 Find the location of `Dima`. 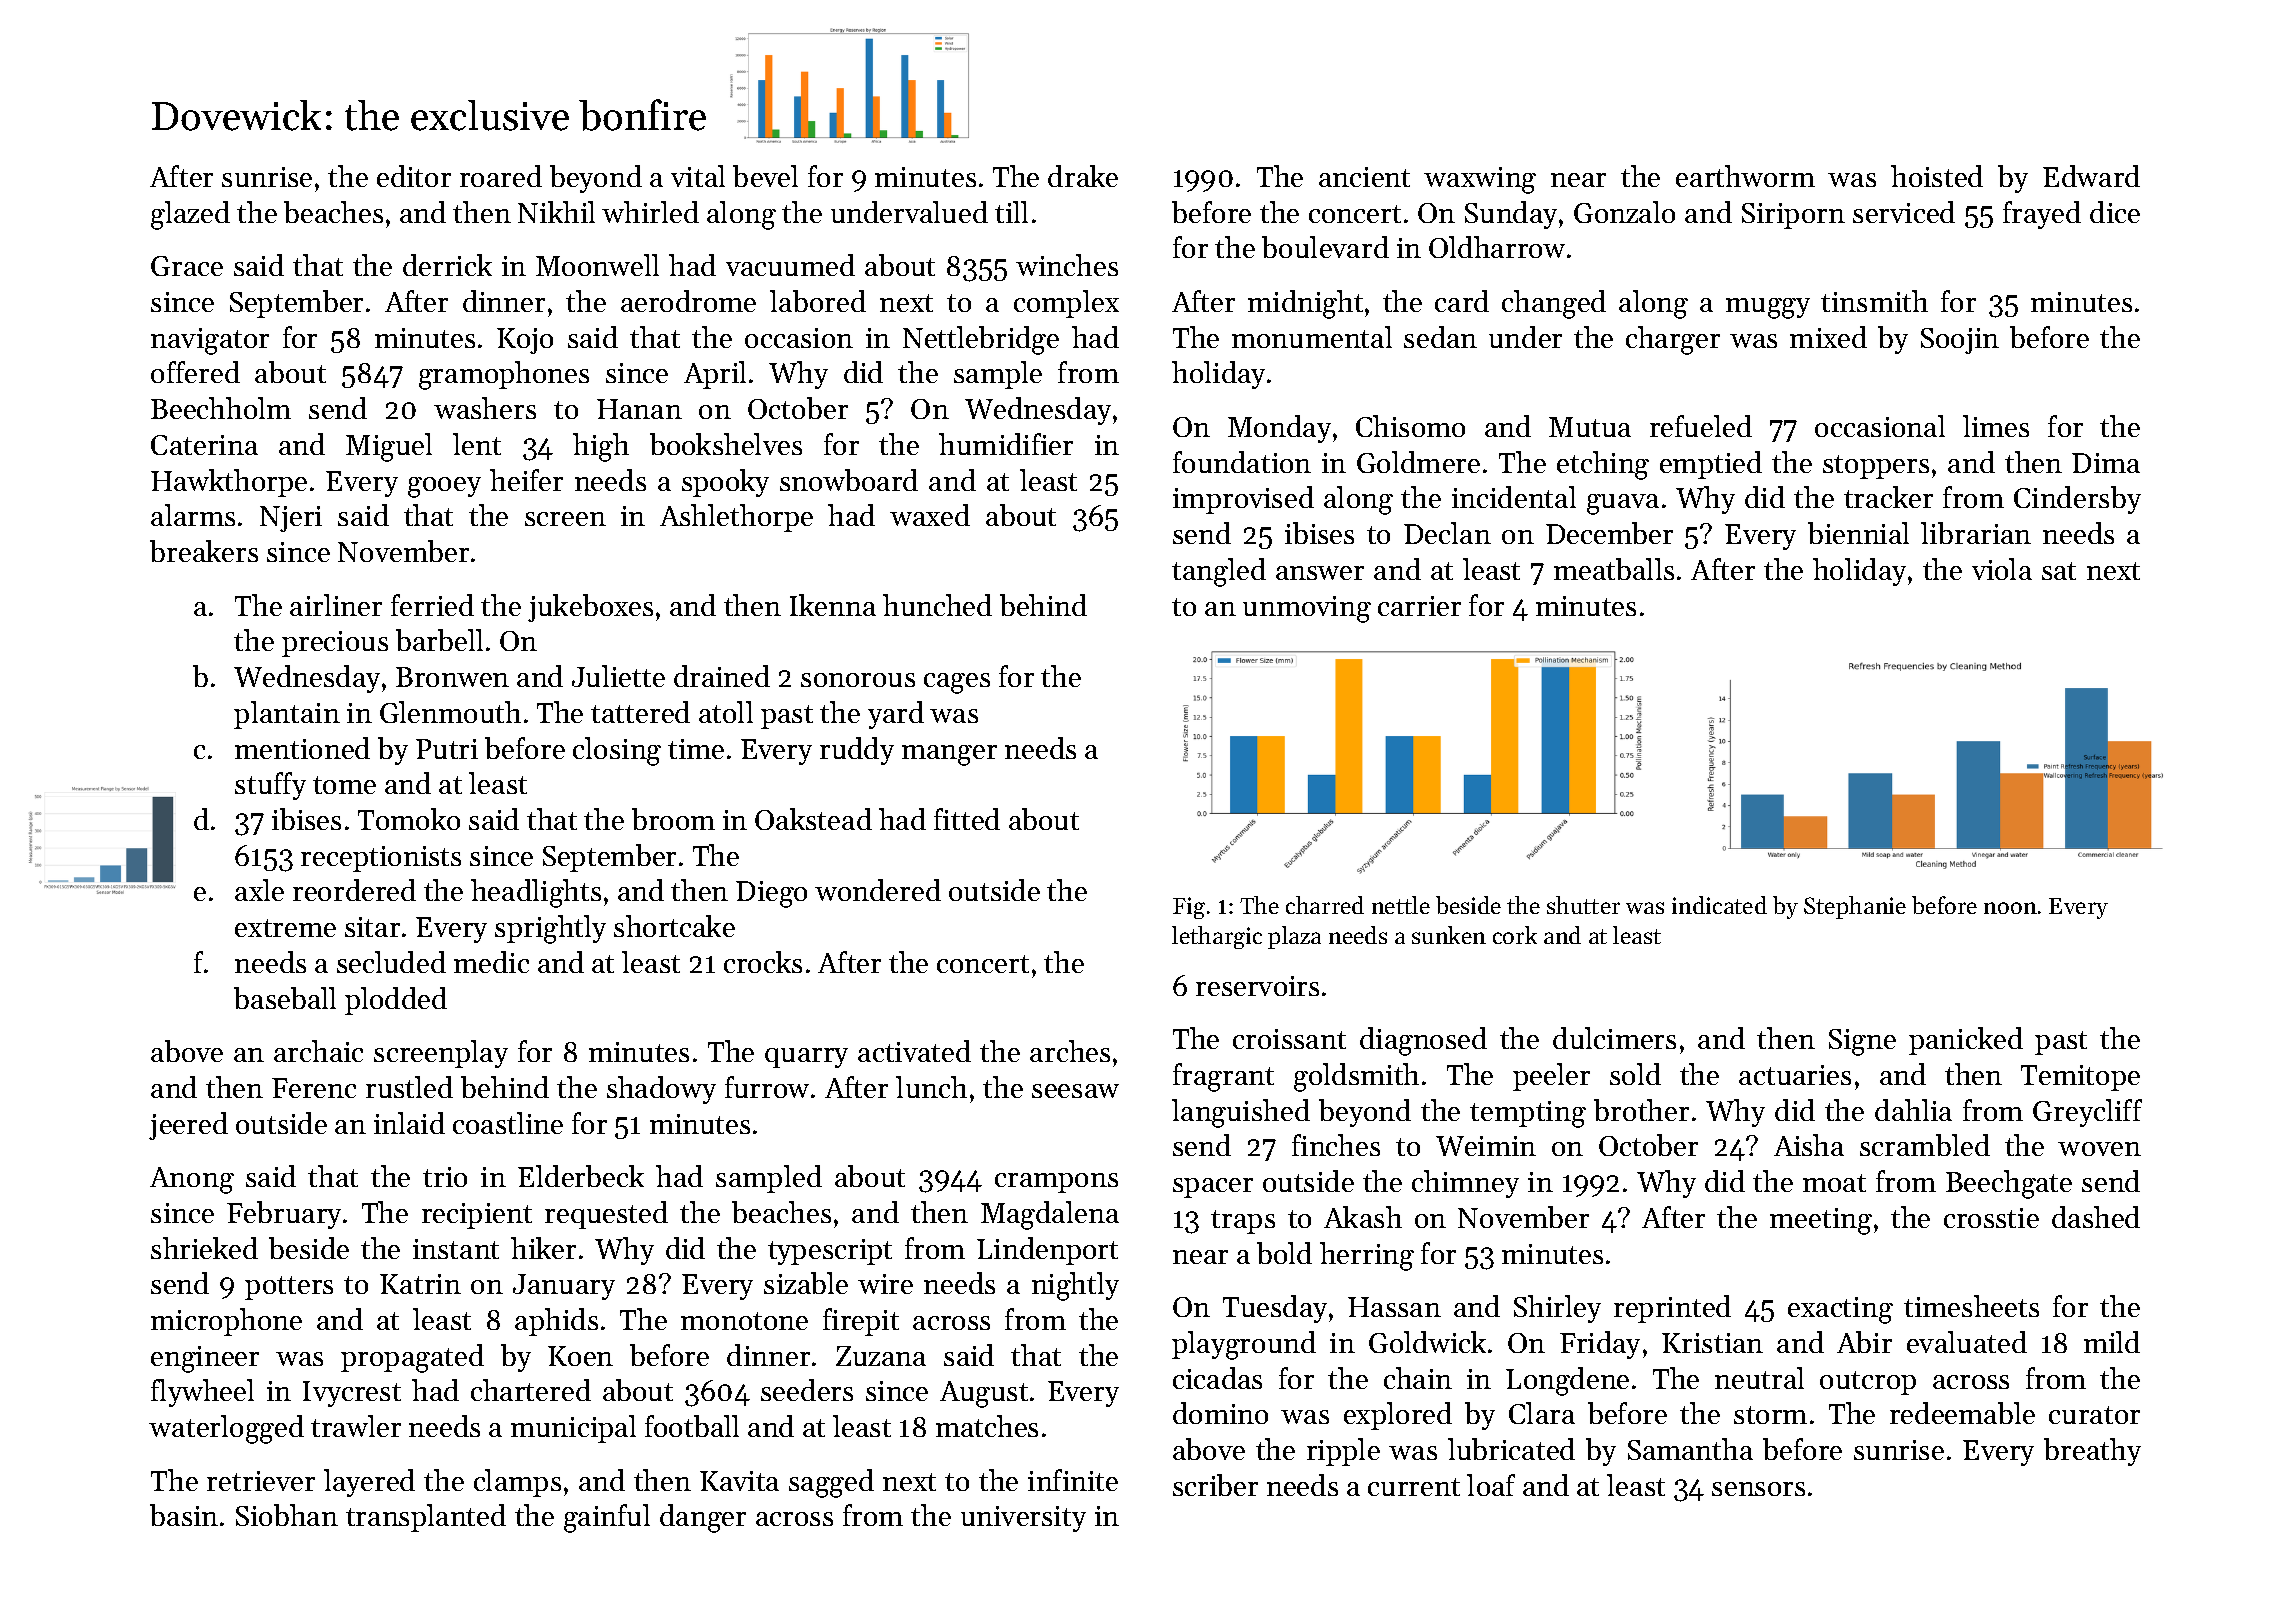

Dima is located at coordinates (2106, 463).
